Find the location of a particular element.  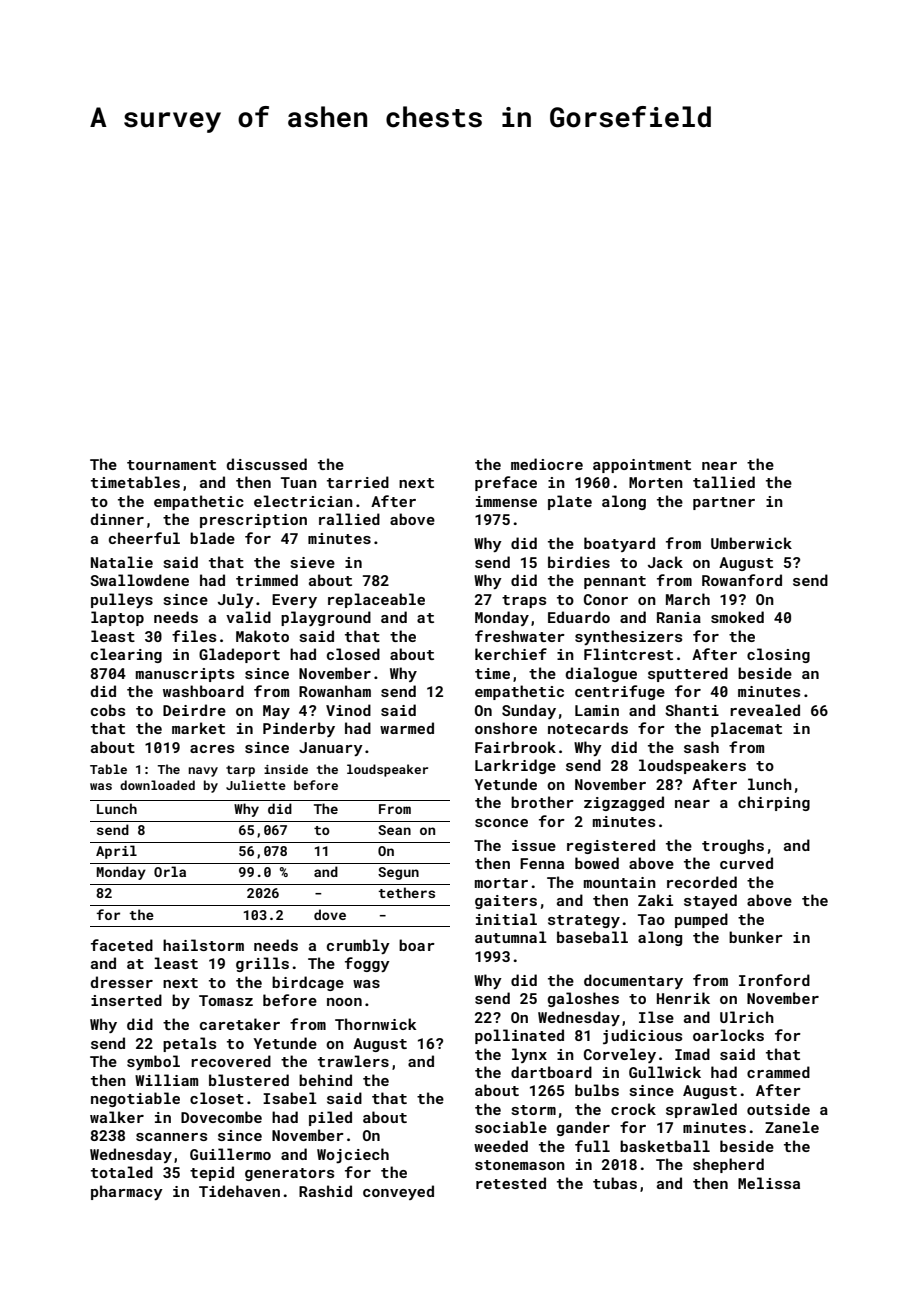

pharmacy is located at coordinates (127, 1192).
